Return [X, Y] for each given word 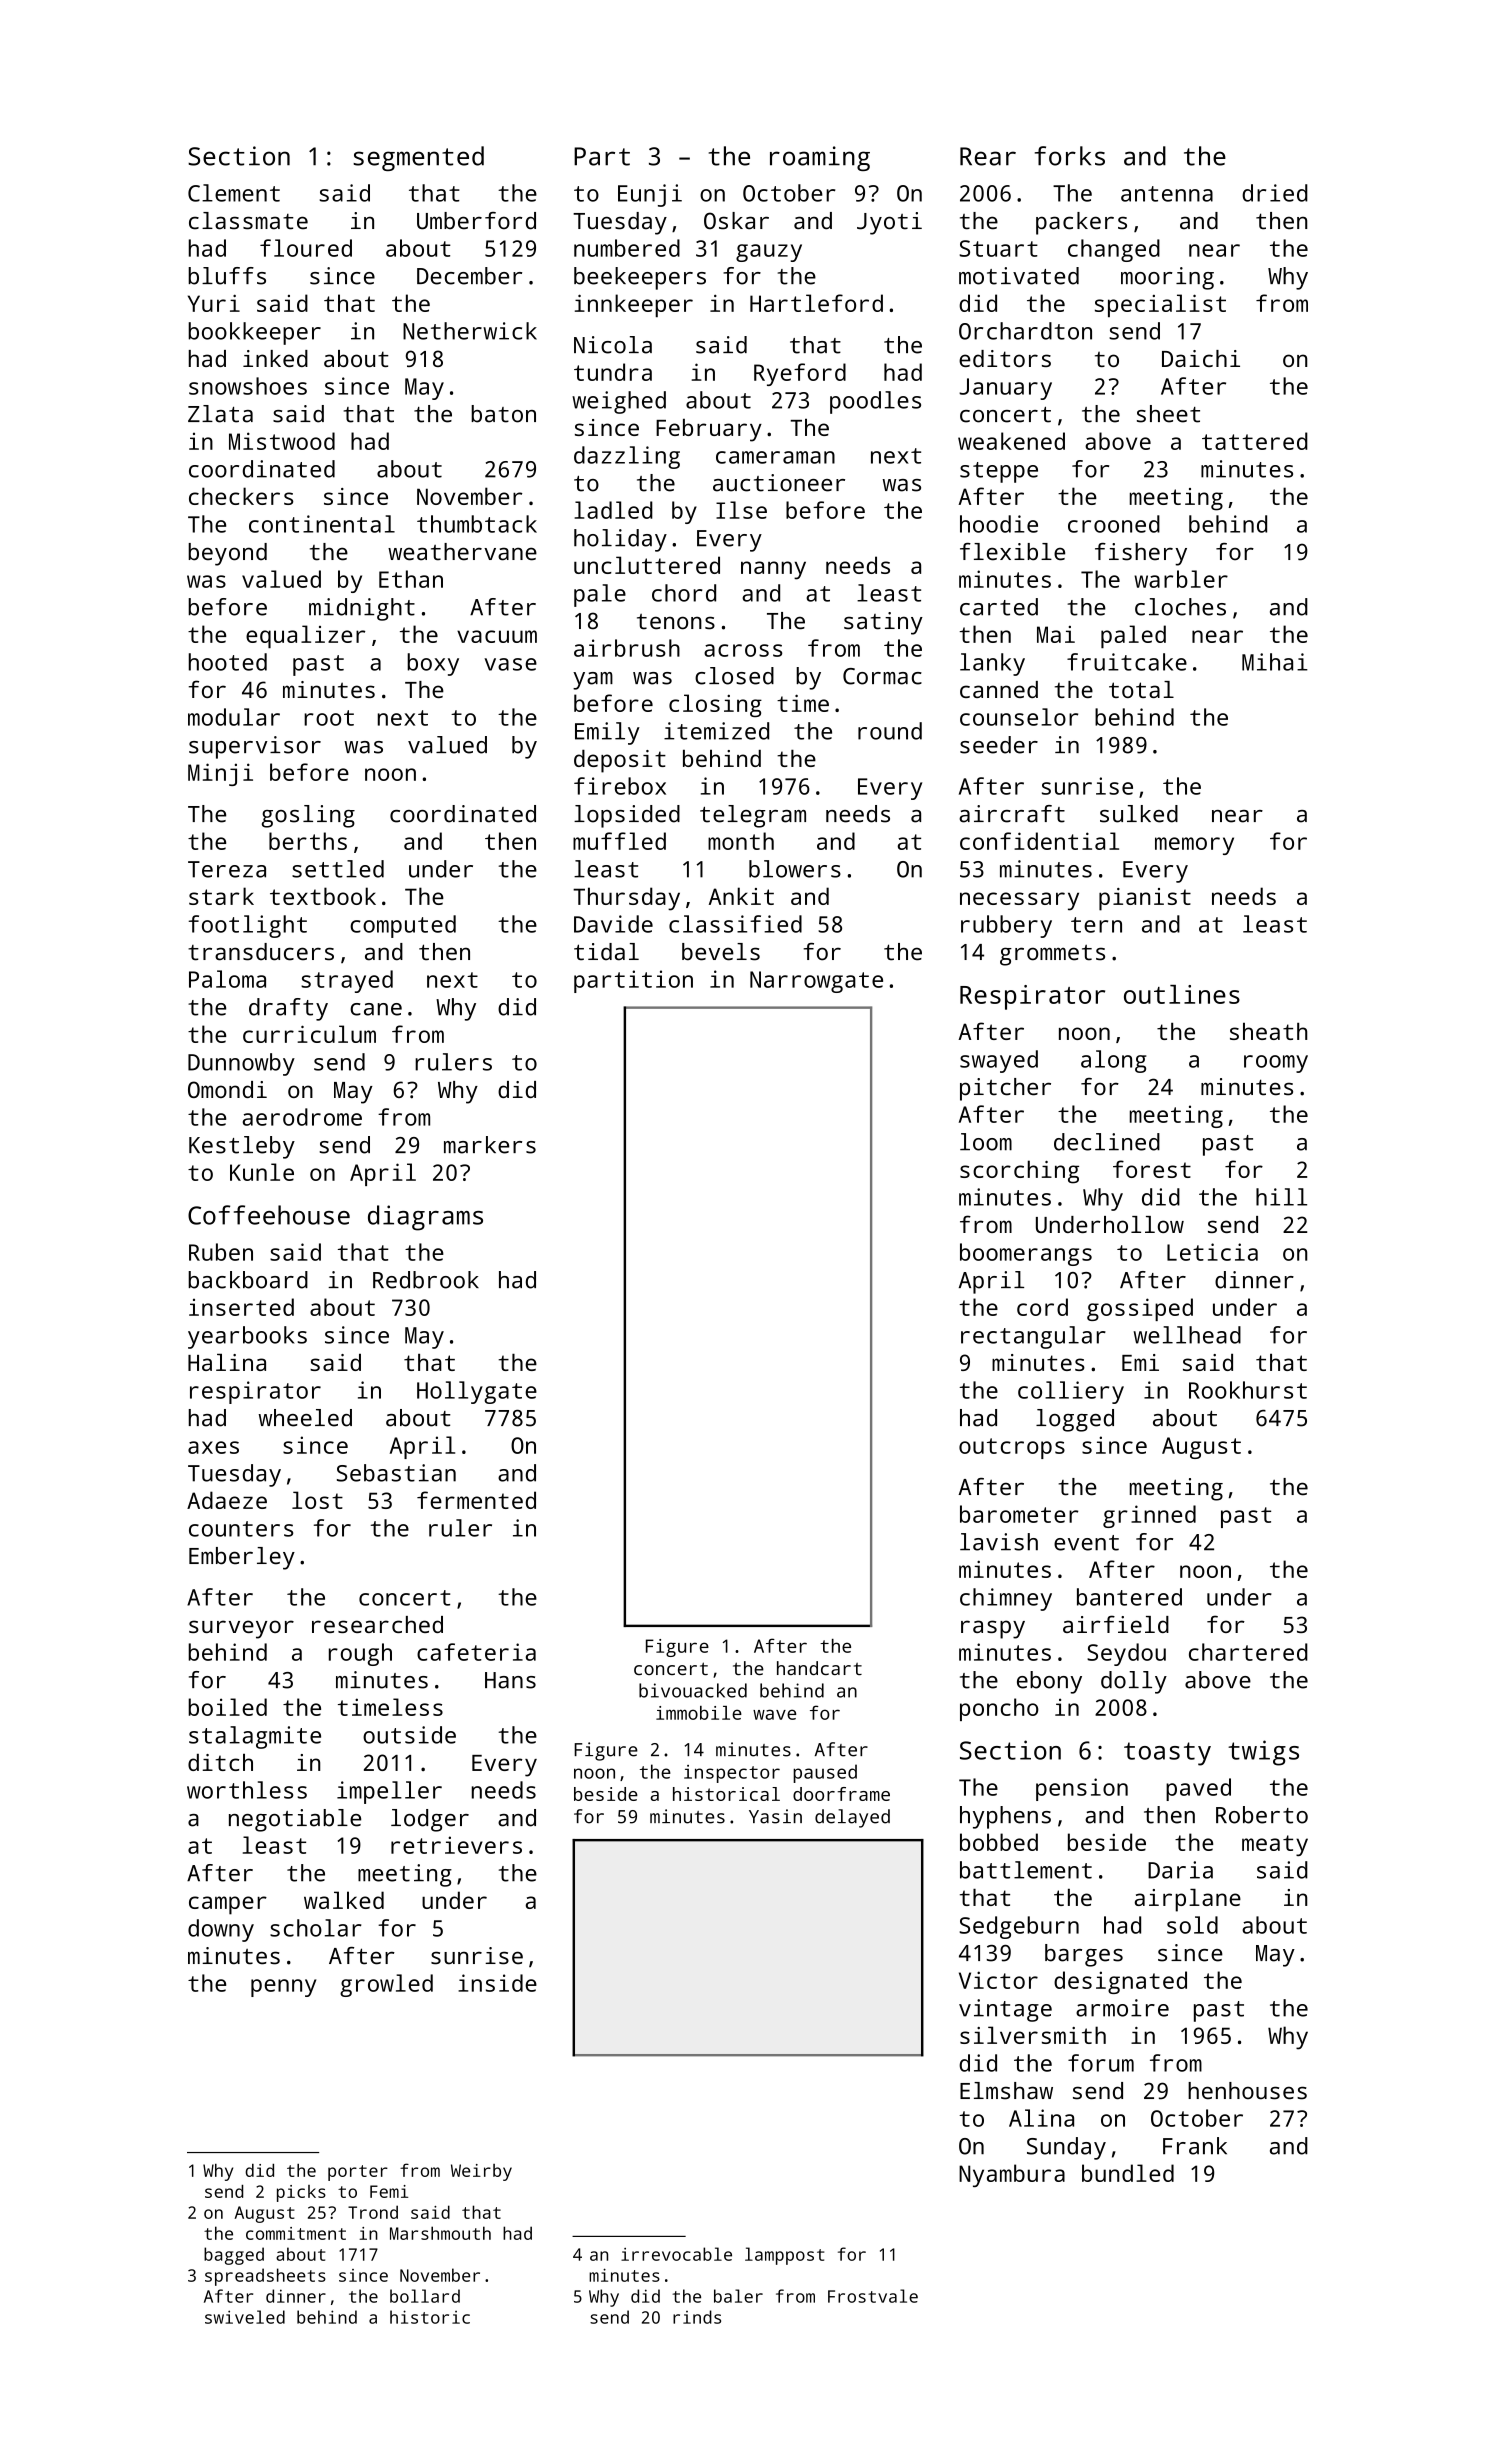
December [469, 276]
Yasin [775, 1816]
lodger [430, 1820]
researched [377, 1624]
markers [490, 1145]
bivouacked [693, 1690]
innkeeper [634, 305]
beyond [227, 554]
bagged [234, 2256]
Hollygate [477, 1392]
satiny [883, 623]
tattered [1255, 441]
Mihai [1275, 662]
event [1086, 1543]
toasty [1167, 1754]
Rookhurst [1248, 1390]
